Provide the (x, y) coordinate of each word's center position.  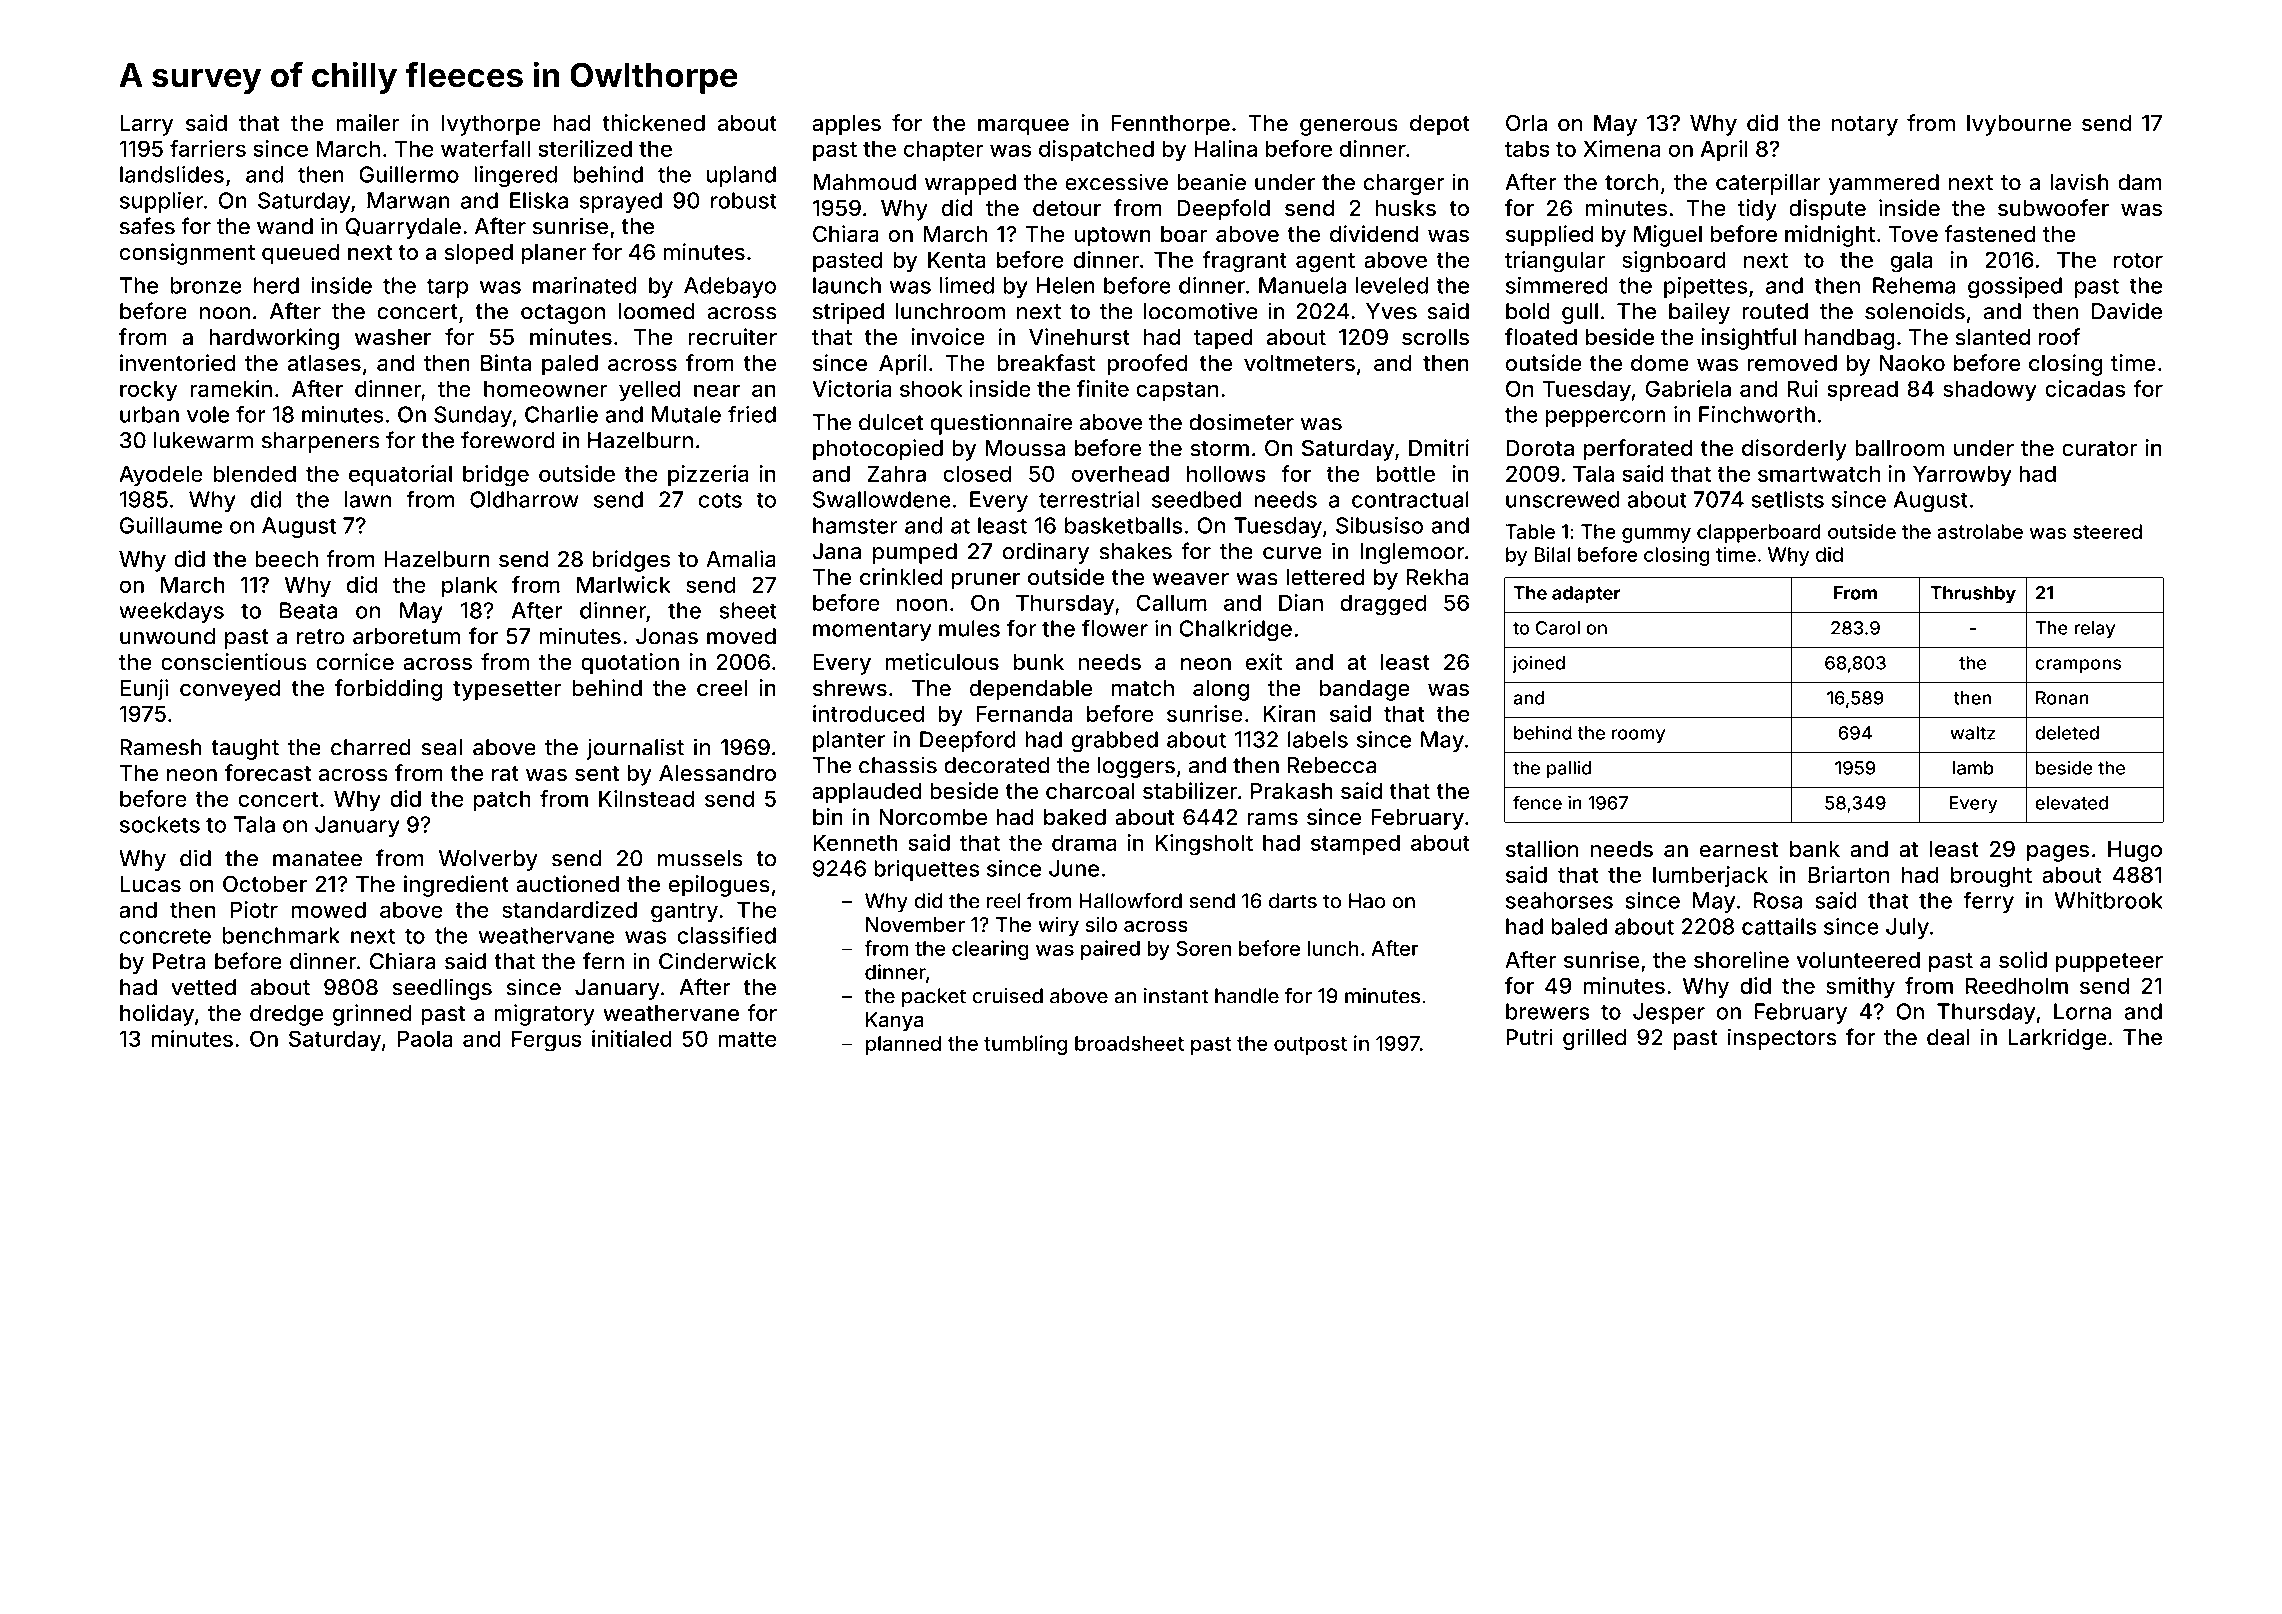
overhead (1120, 473)
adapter (1586, 595)
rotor (2138, 260)
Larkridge (2057, 1039)
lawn (368, 499)
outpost (1310, 1046)
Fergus (547, 1041)
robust (744, 200)
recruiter (733, 336)
